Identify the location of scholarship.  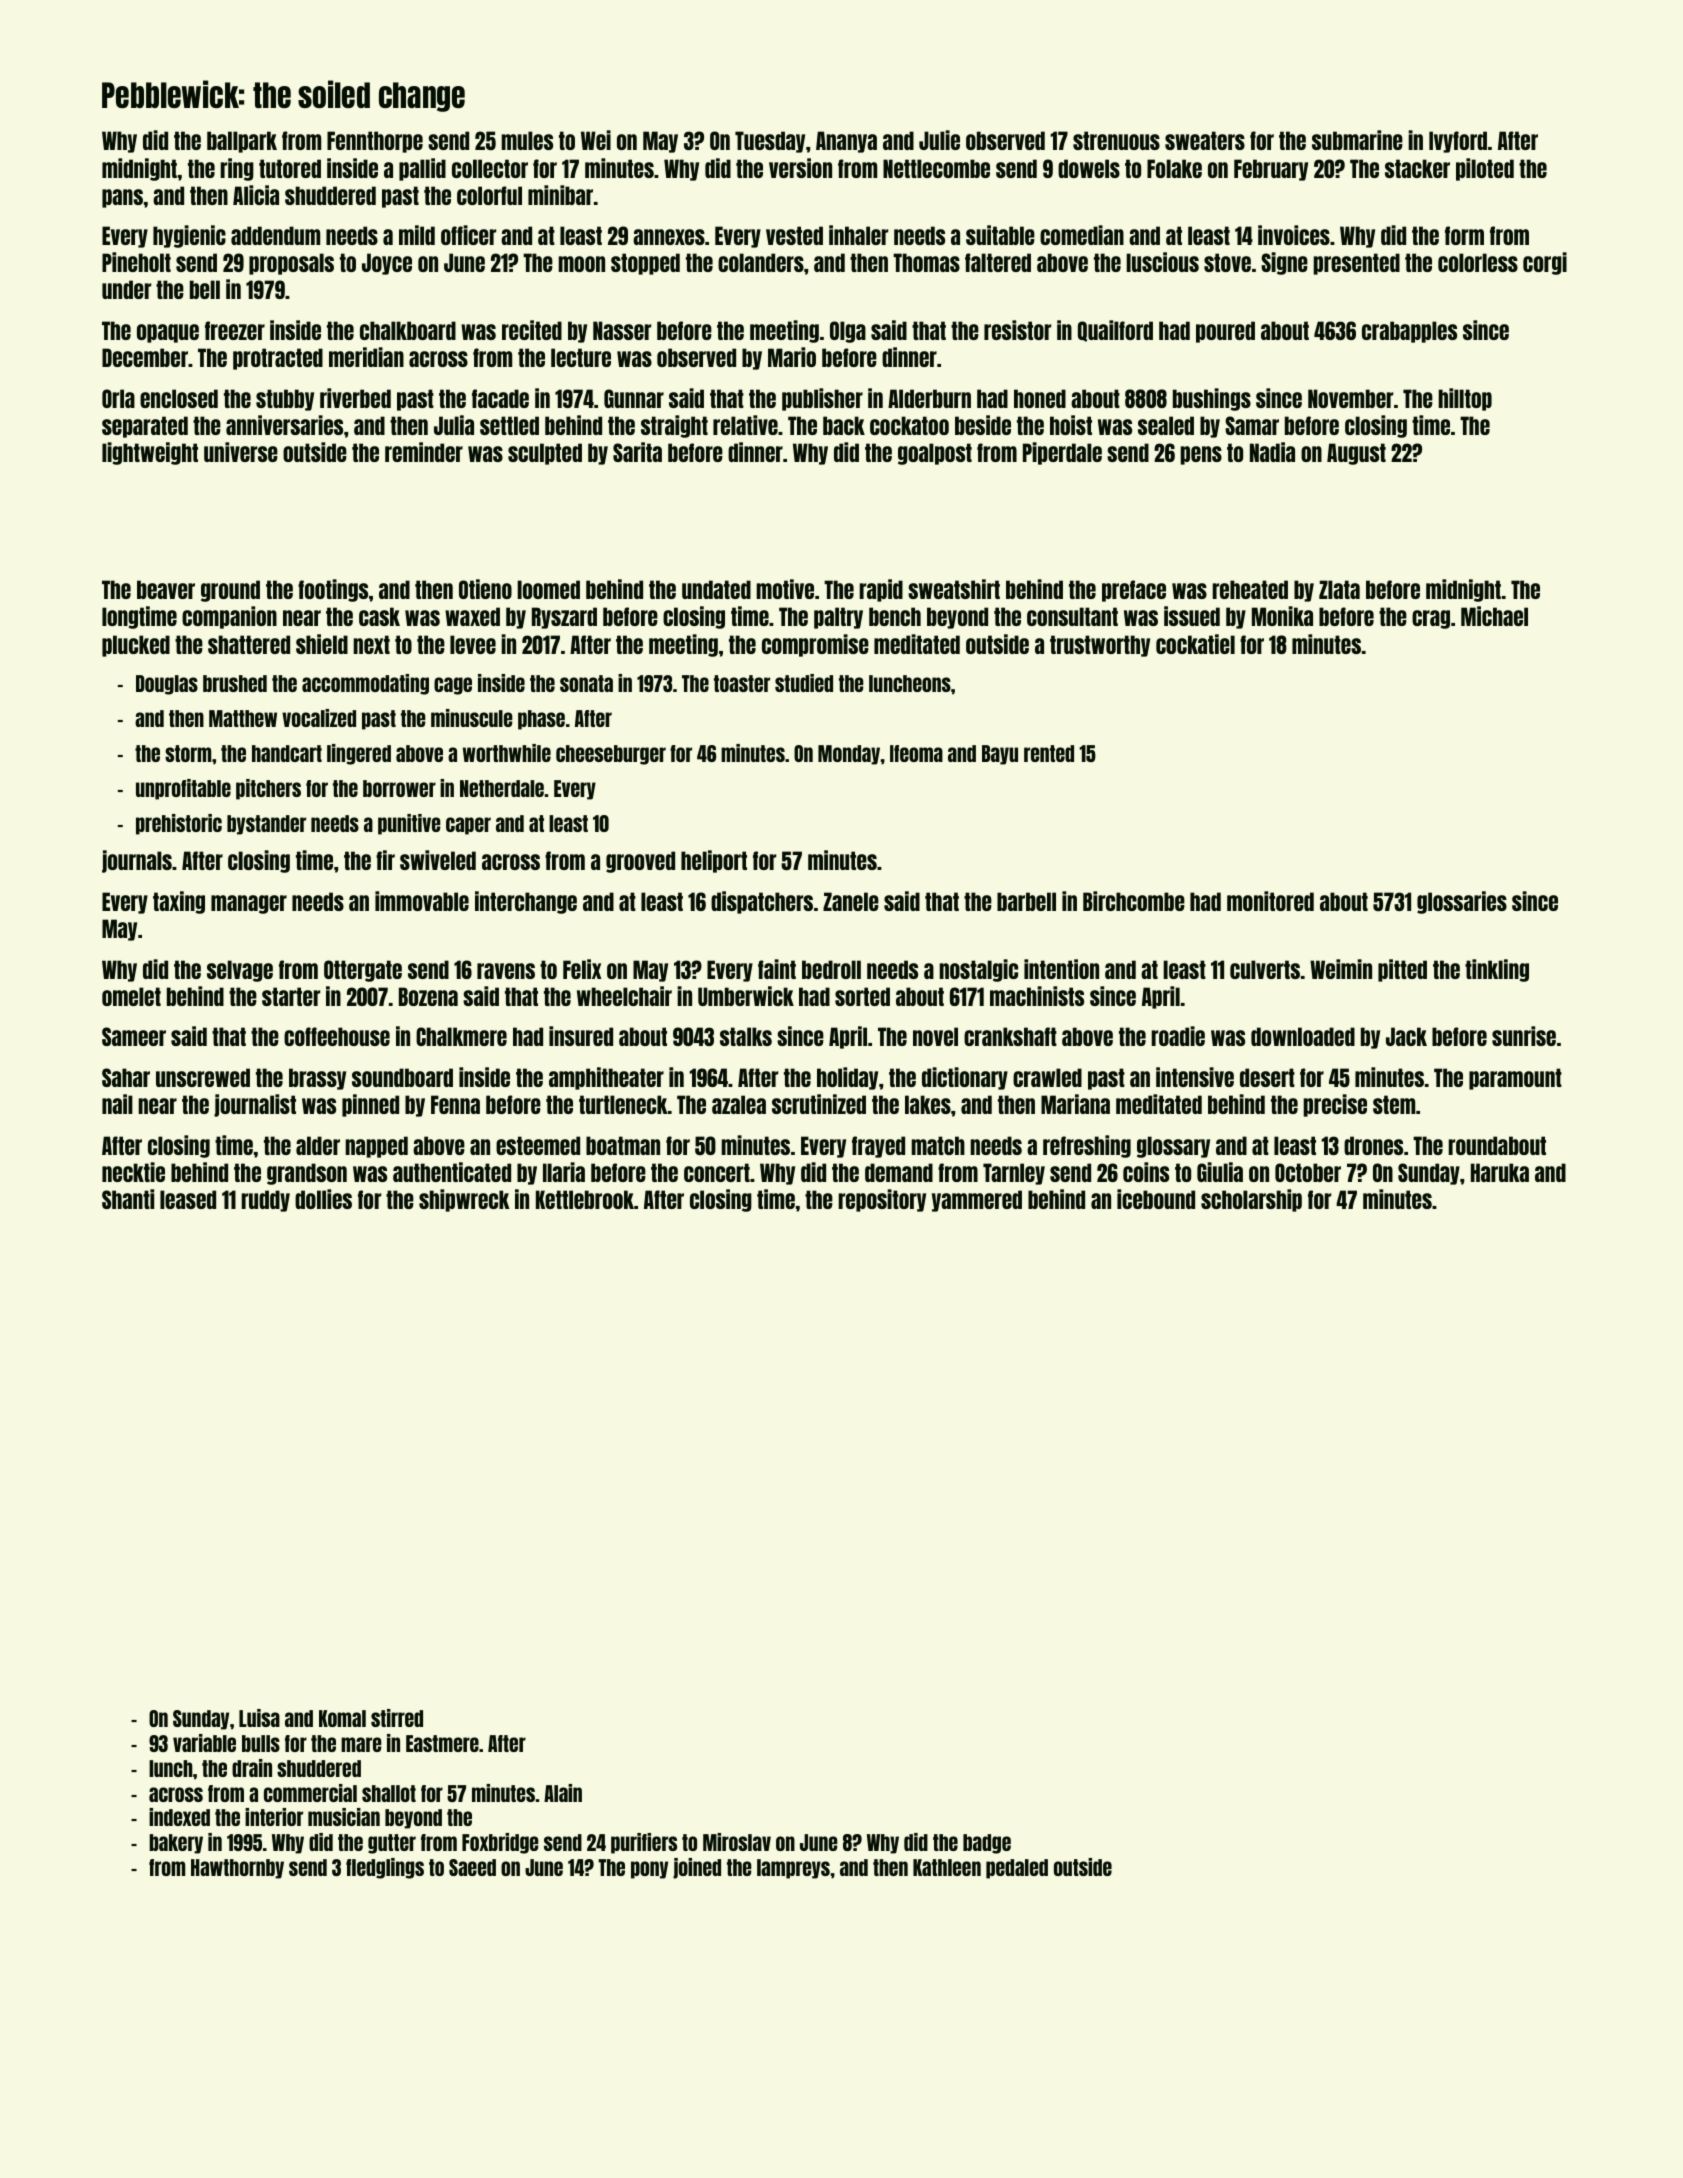
(1251, 1200).
